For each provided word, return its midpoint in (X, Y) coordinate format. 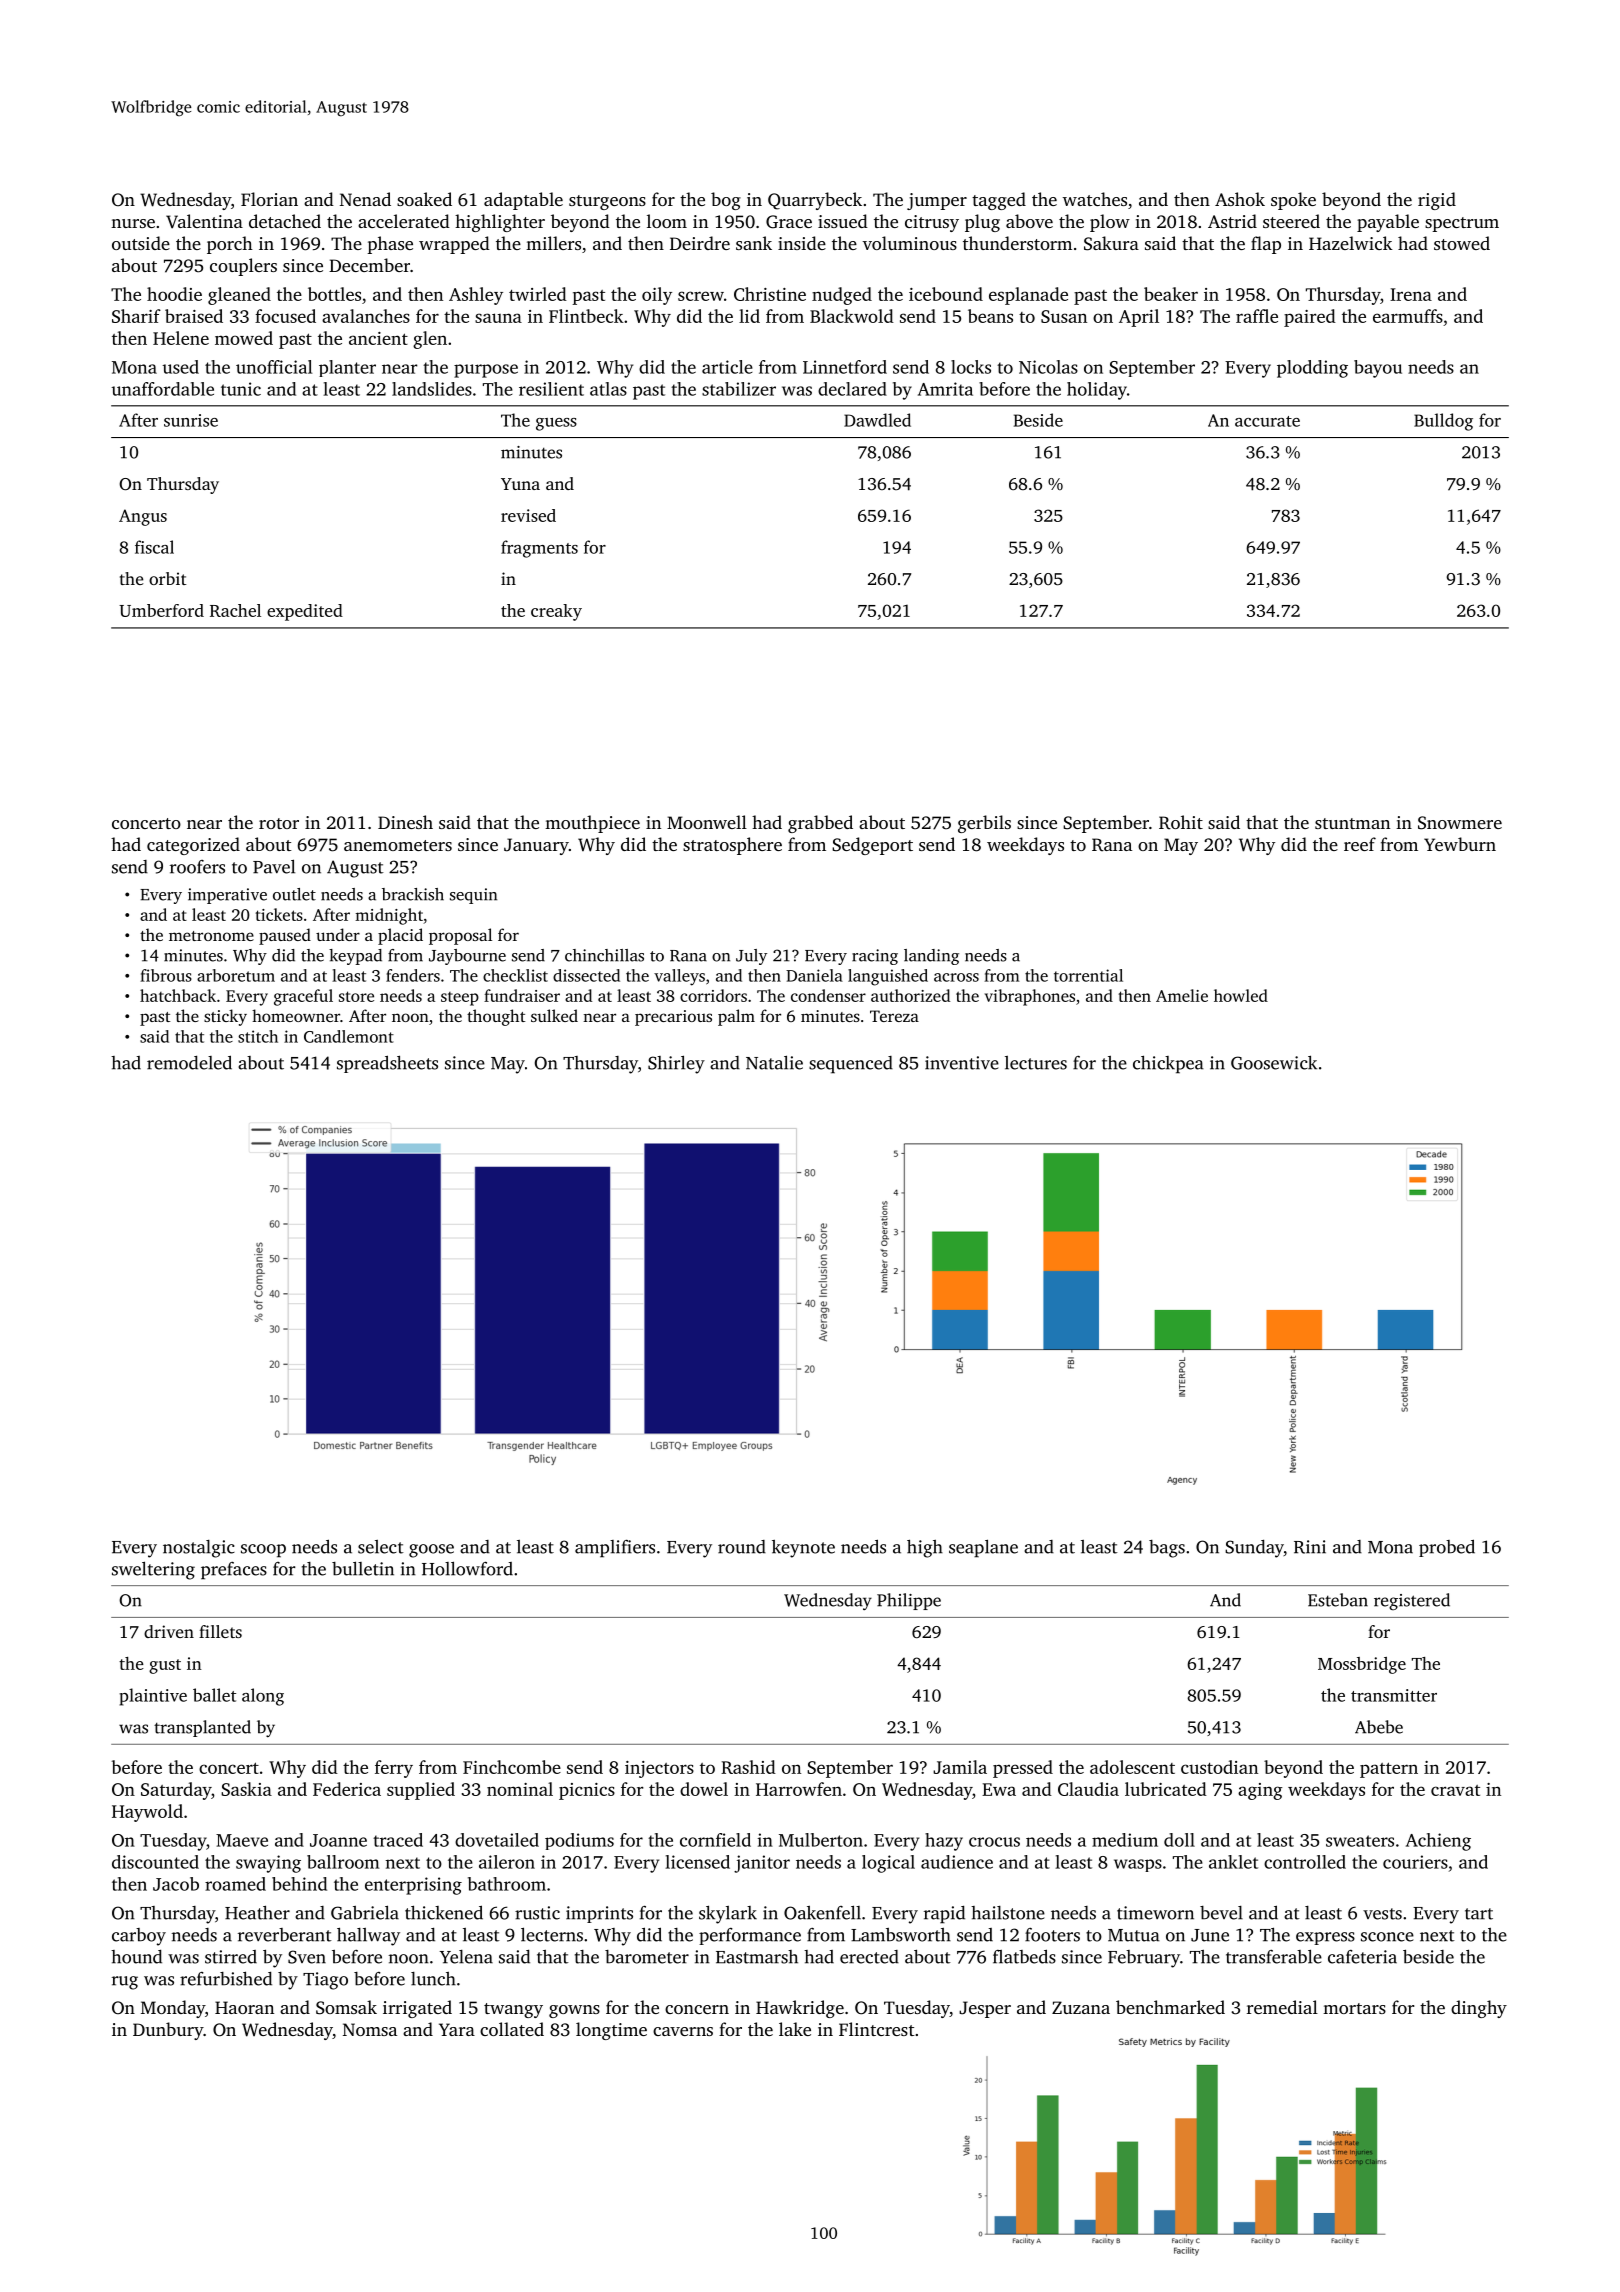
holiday (1097, 391)
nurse (133, 223)
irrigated (417, 2009)
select (381, 1547)
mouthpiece (592, 824)
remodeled (189, 1062)
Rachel (235, 610)
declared (852, 389)
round (742, 1547)
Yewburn (1460, 844)
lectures (1036, 1063)
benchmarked (1170, 2007)
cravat (1455, 1790)
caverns (683, 2031)
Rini (1310, 1547)
